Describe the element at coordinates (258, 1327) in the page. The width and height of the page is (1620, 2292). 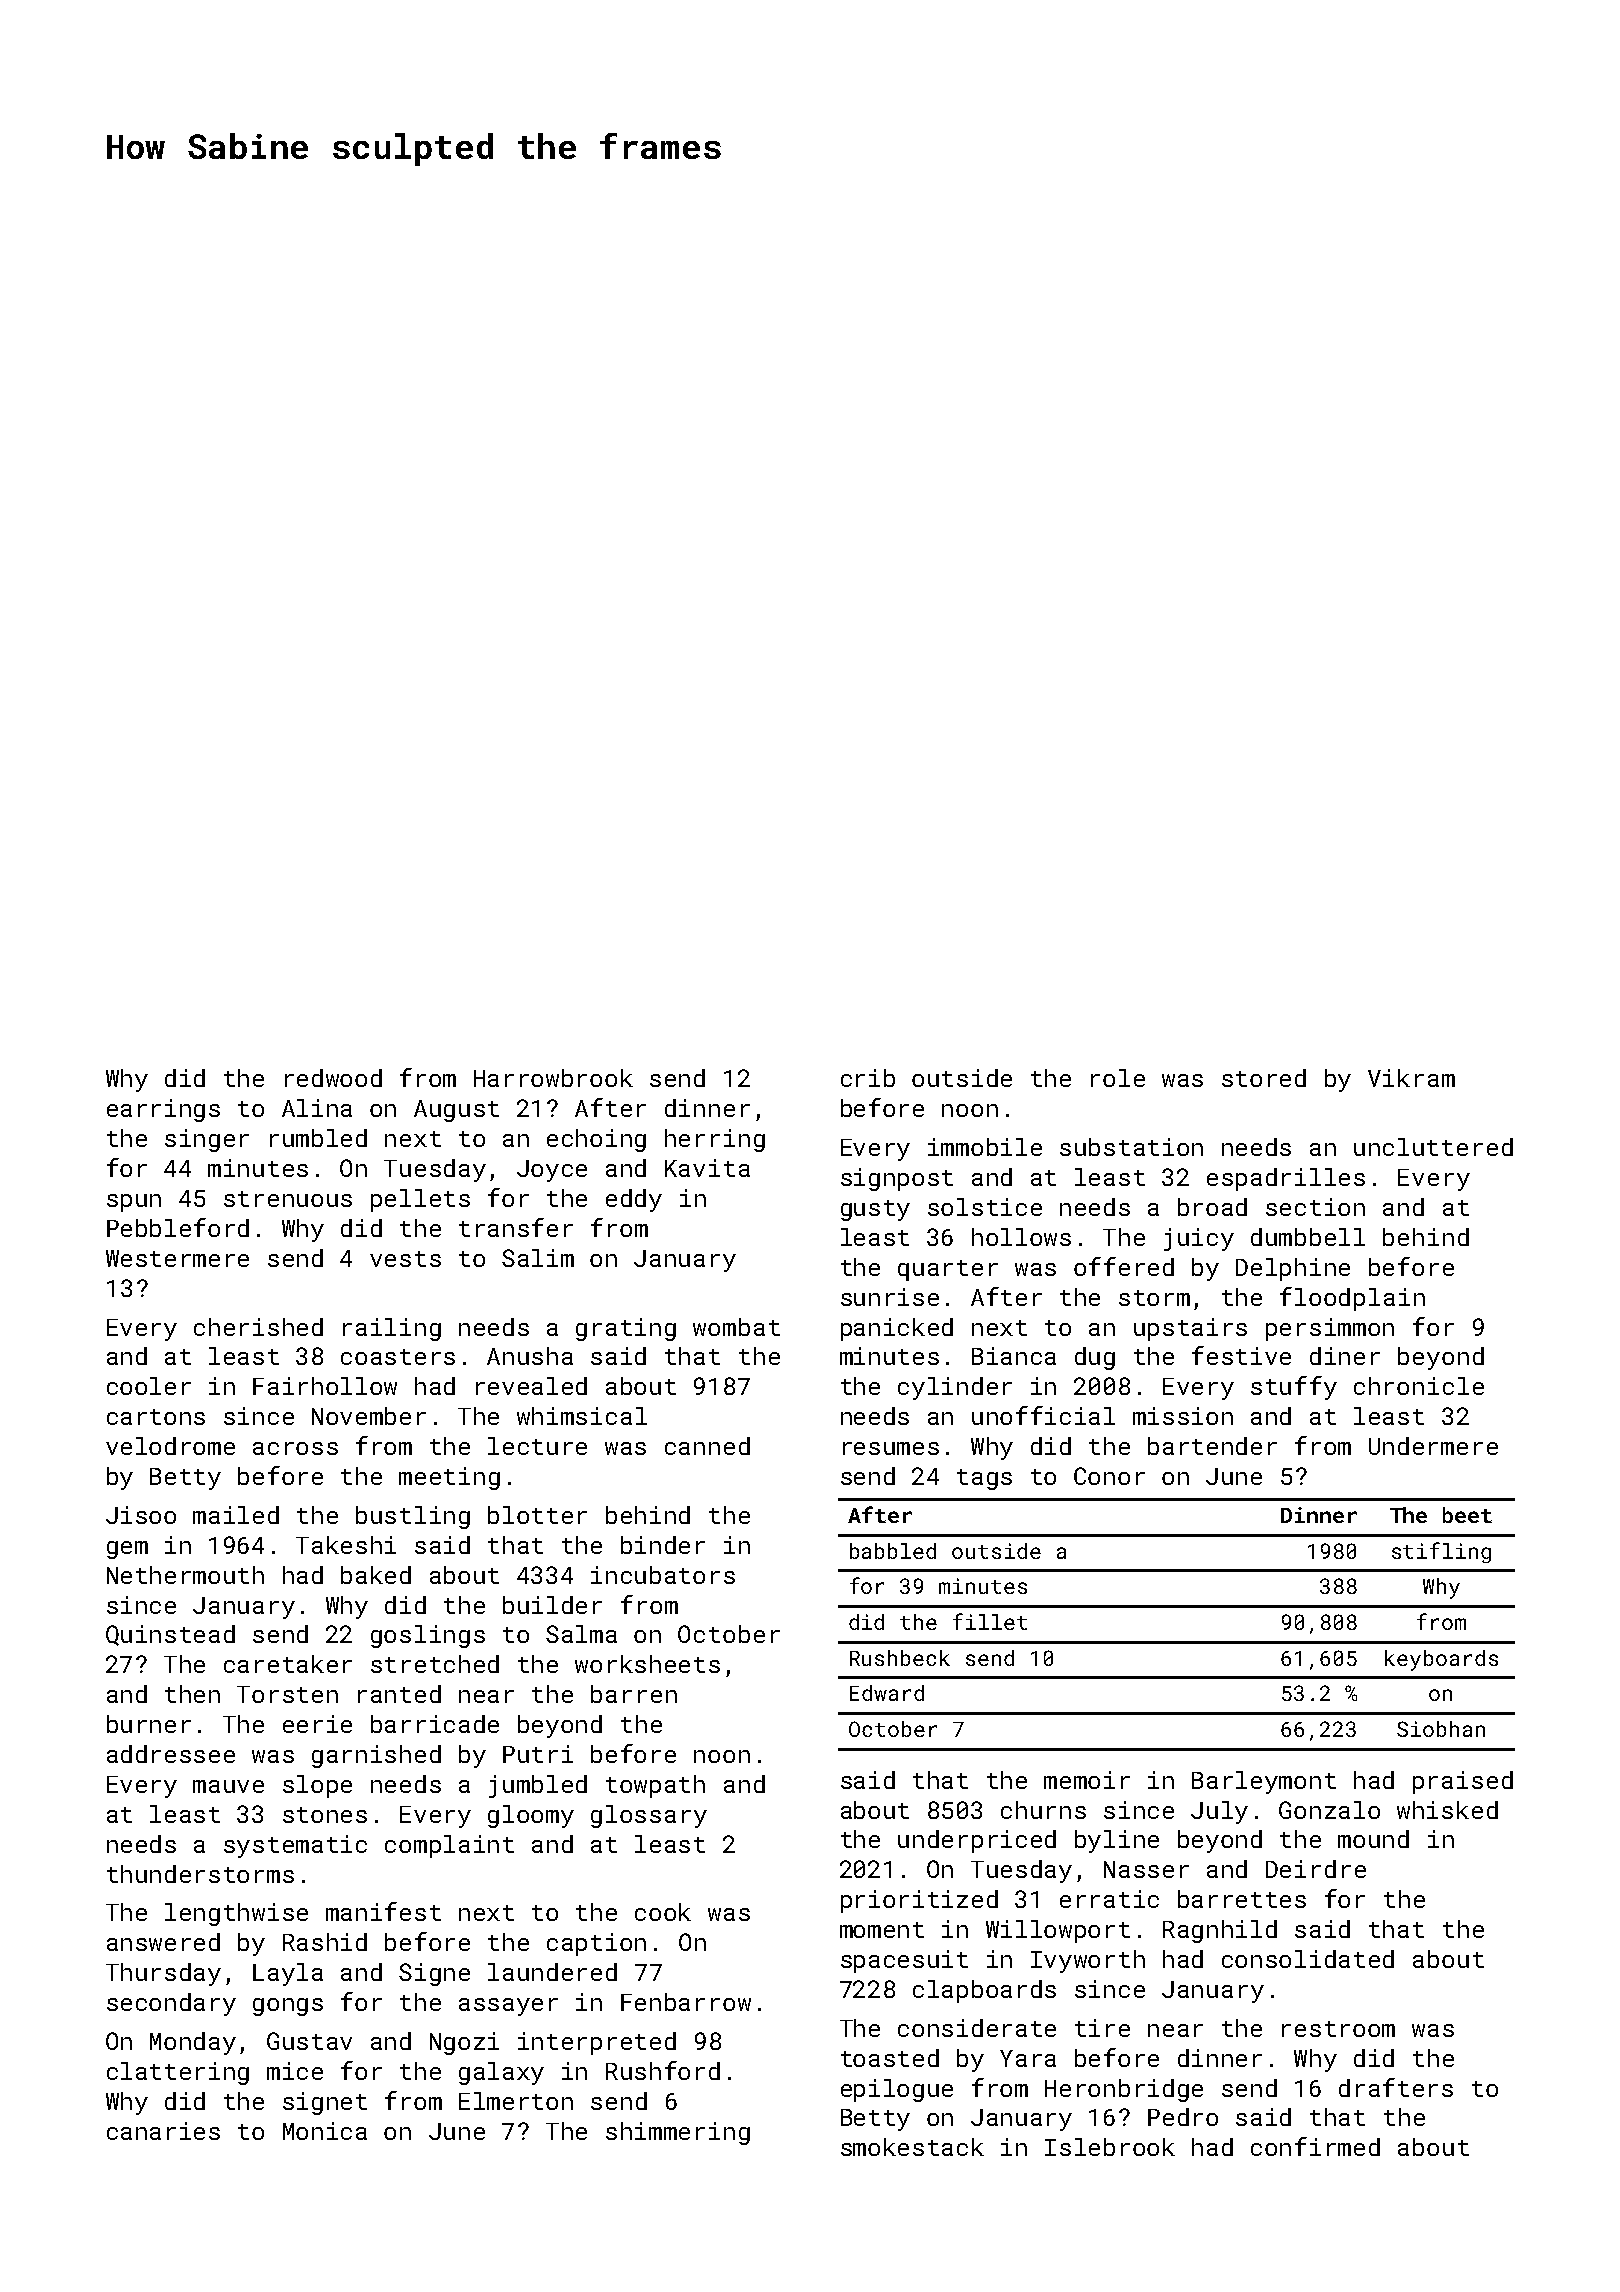
I see `cherished` at that location.
